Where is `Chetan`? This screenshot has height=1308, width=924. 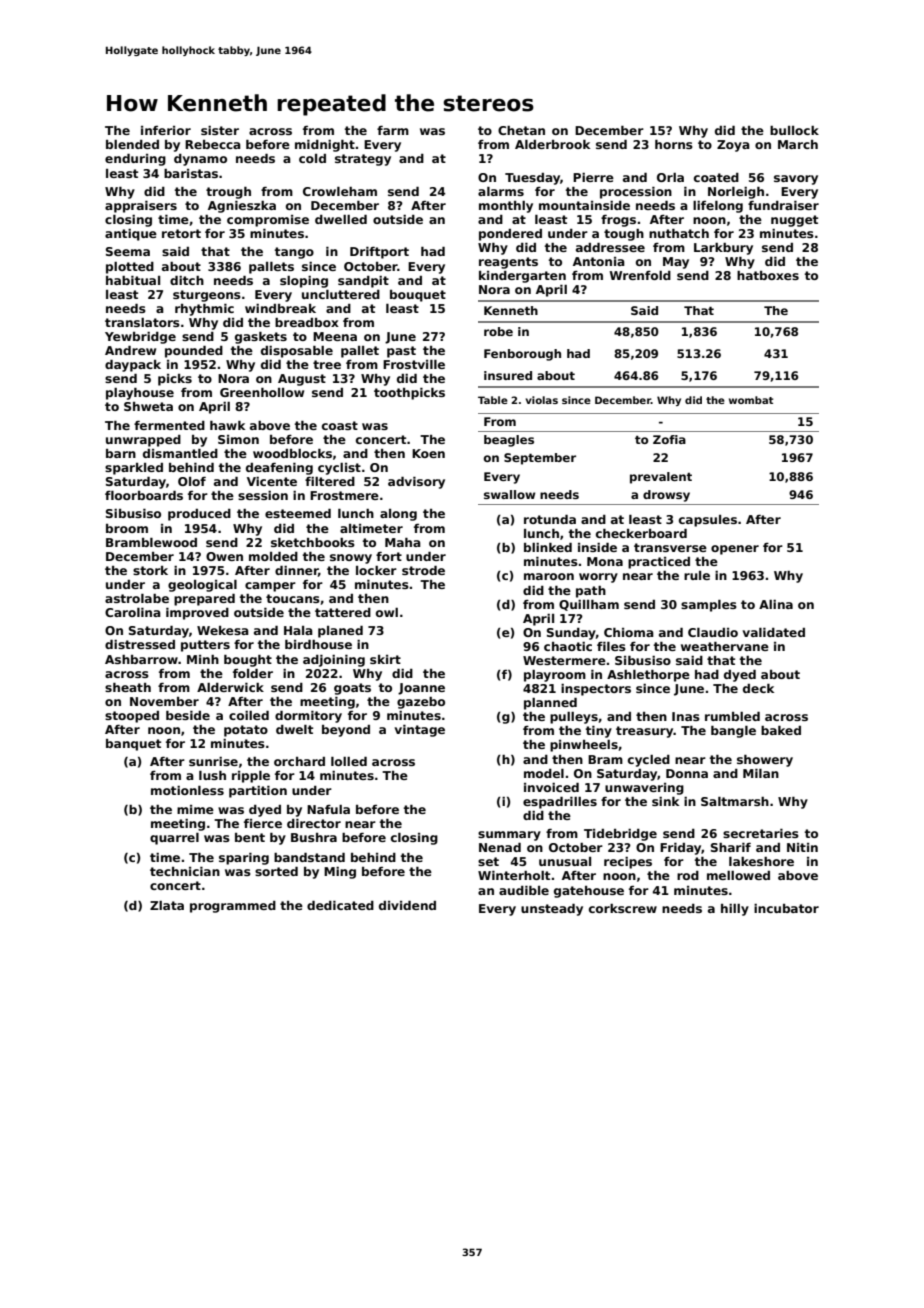
Chetan is located at coordinates (521, 130).
